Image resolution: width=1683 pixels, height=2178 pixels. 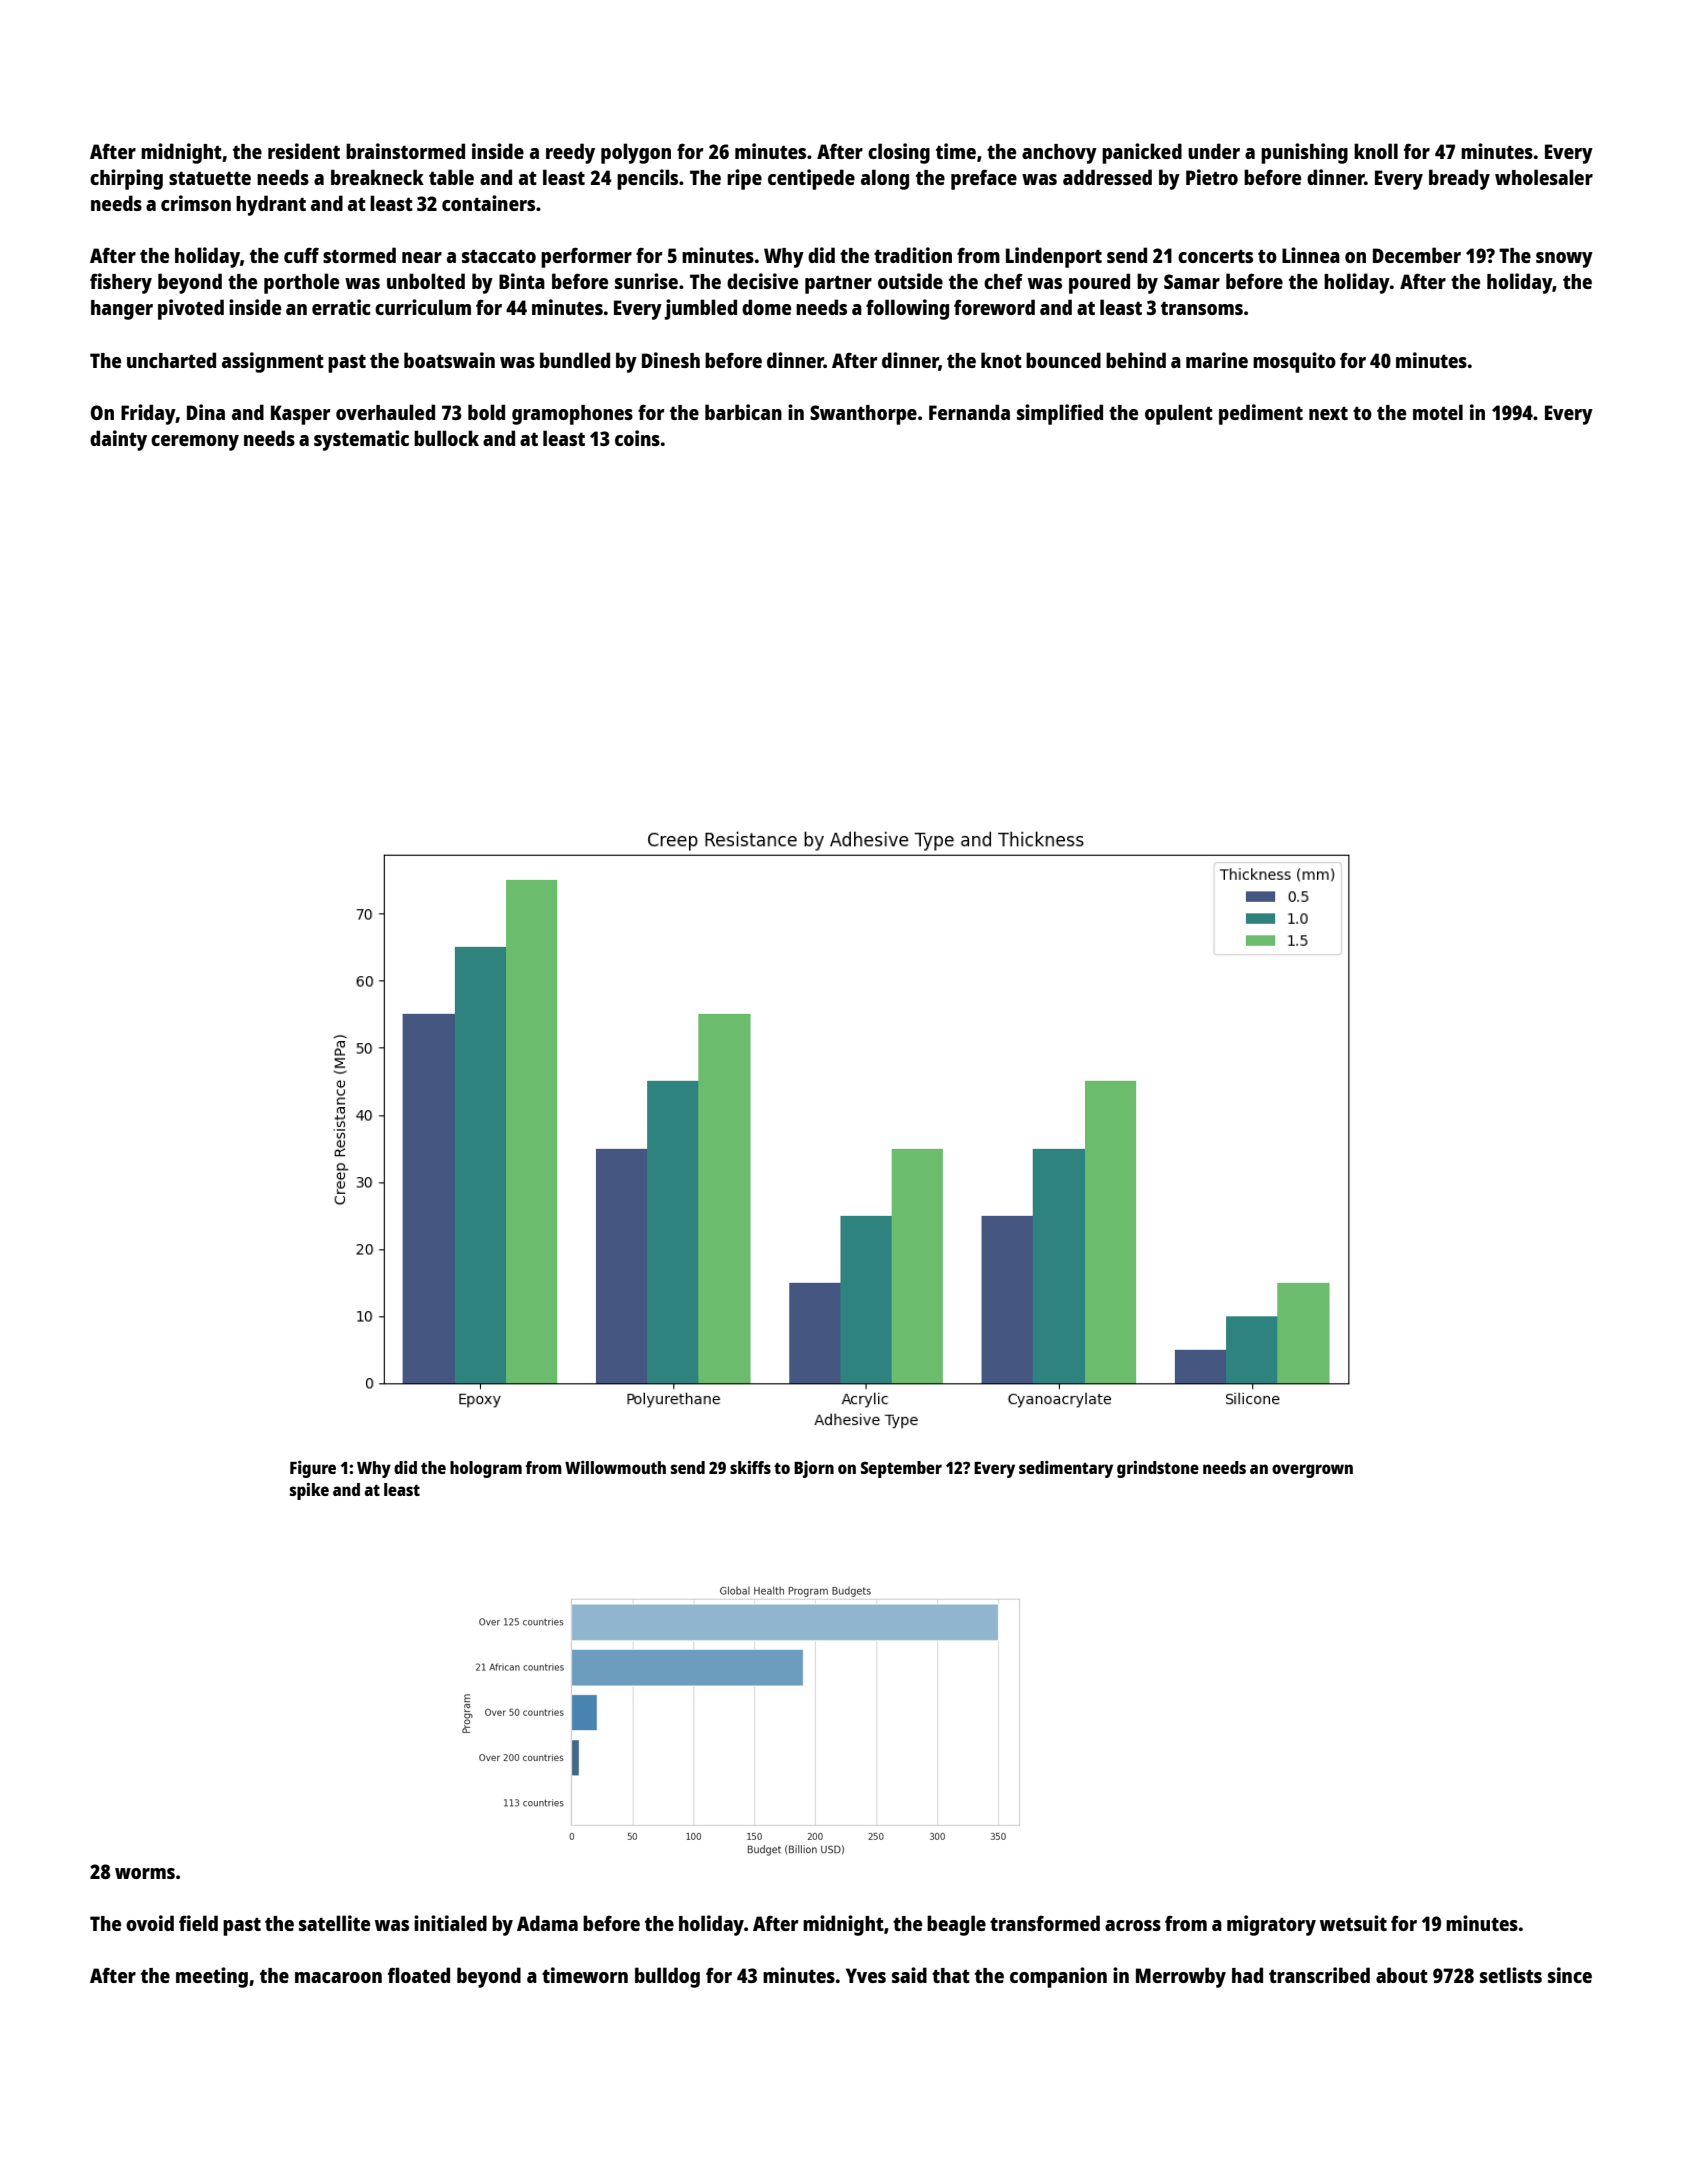 What do you see at coordinates (1304, 153) in the document?
I see `punishing` at bounding box center [1304, 153].
